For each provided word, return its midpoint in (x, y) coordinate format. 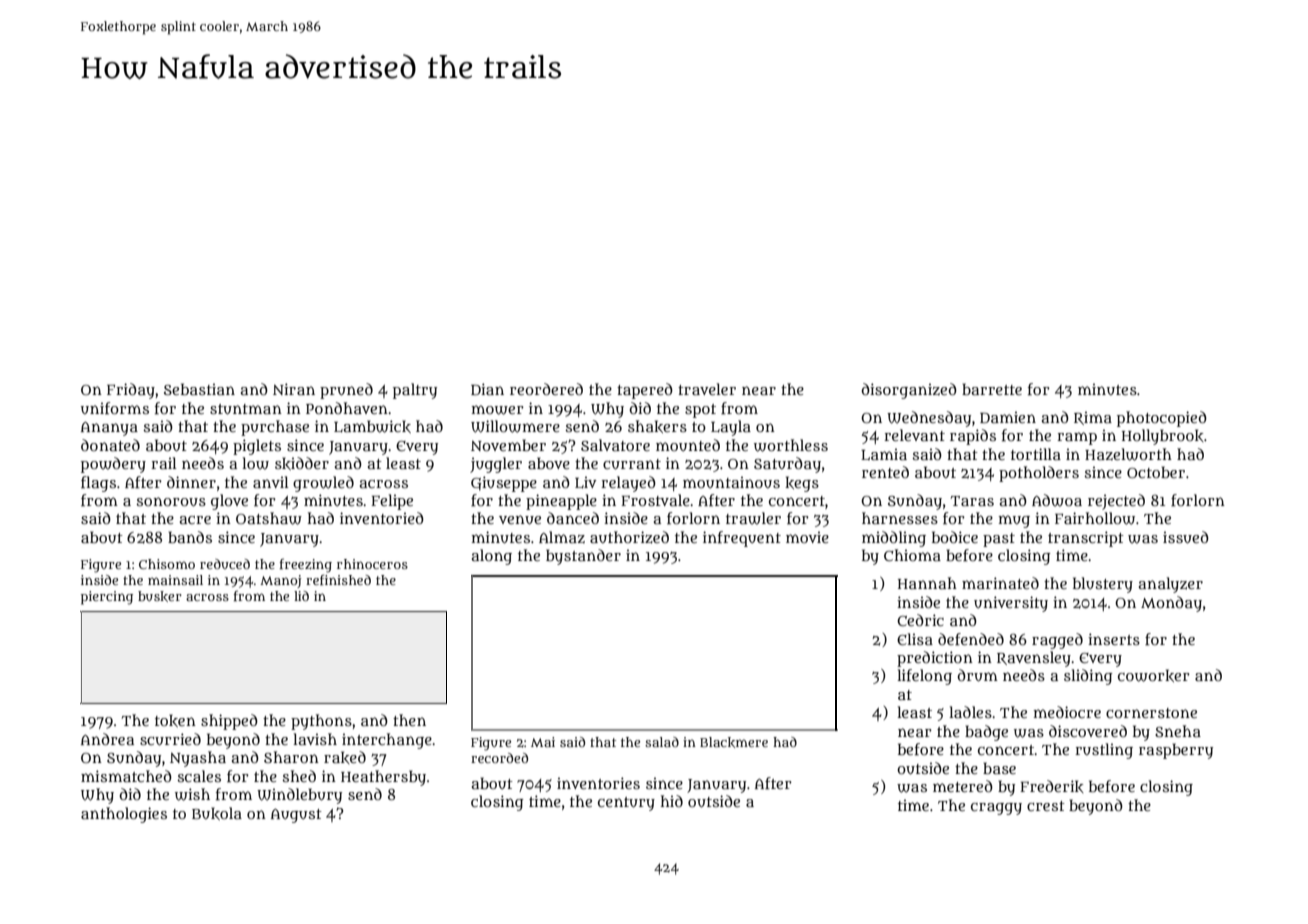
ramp (1077, 438)
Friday (131, 391)
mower (497, 410)
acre (195, 520)
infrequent (742, 539)
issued (1186, 537)
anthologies (124, 815)
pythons (321, 722)
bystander (583, 557)
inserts (1114, 639)
